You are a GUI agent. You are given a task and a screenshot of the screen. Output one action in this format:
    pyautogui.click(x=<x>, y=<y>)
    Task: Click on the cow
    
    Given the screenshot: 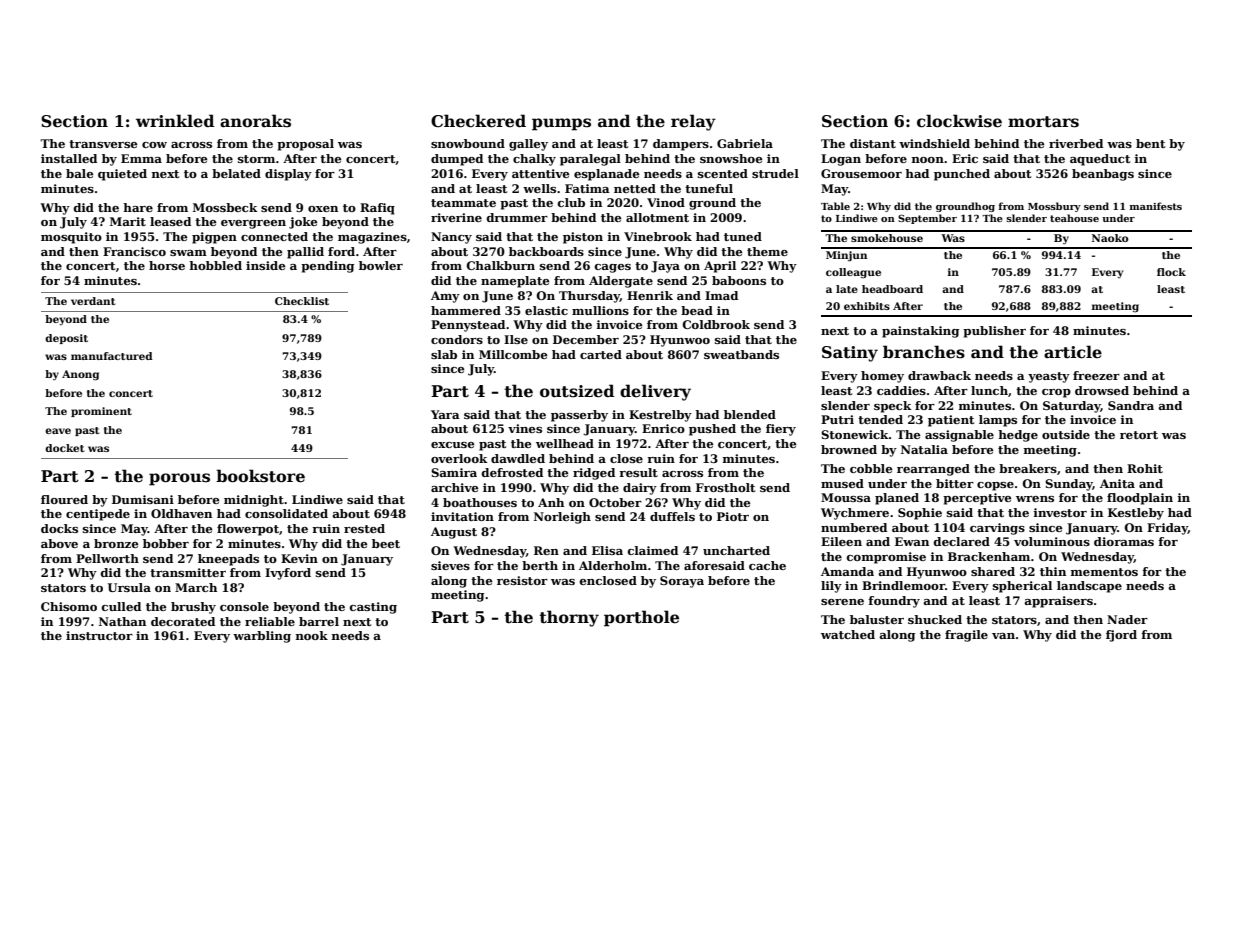 What is the action you would take?
    pyautogui.click(x=154, y=145)
